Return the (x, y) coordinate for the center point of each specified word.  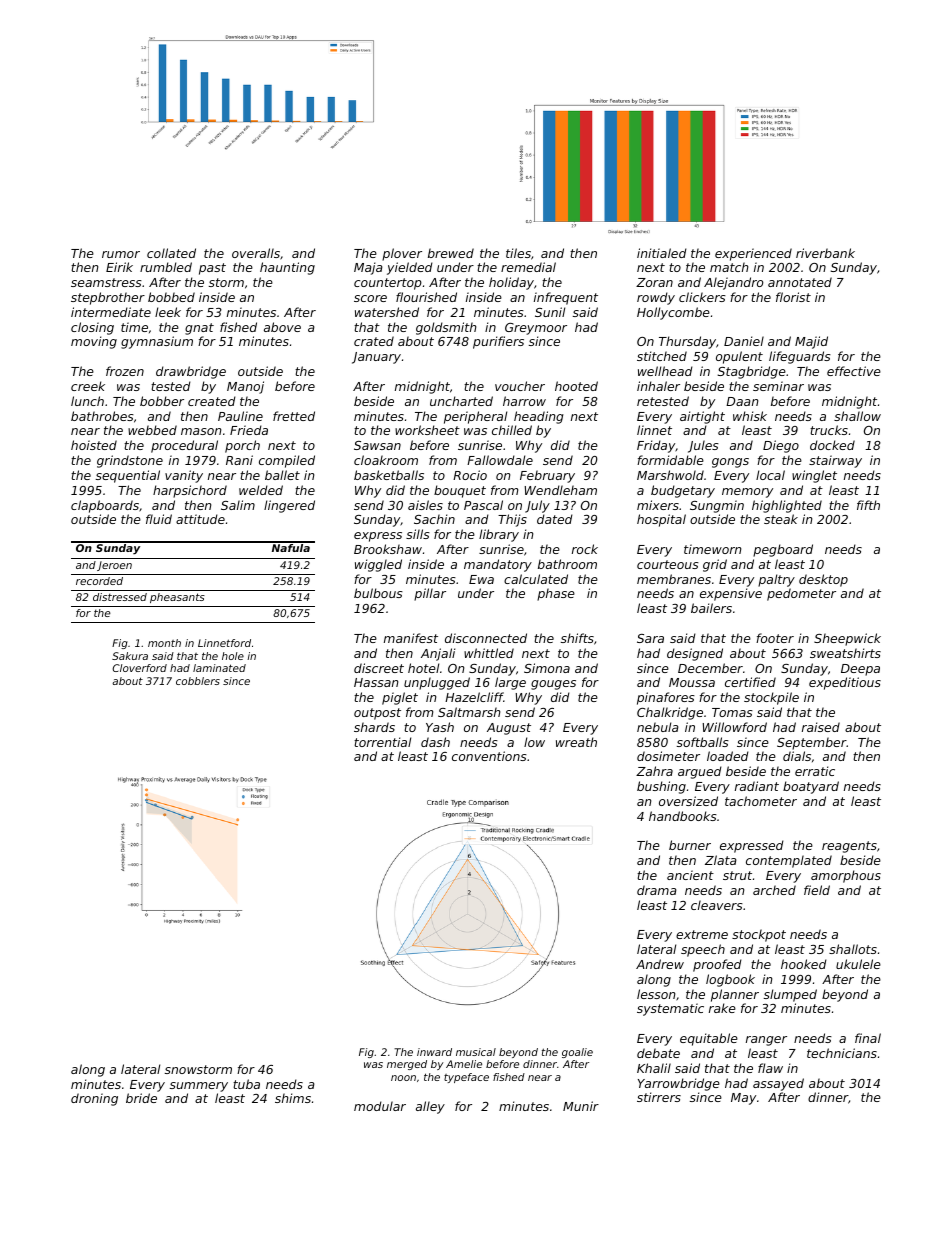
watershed (387, 312)
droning (94, 1099)
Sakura (130, 656)
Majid (811, 342)
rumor (121, 254)
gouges (553, 685)
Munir (581, 1106)
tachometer (761, 801)
